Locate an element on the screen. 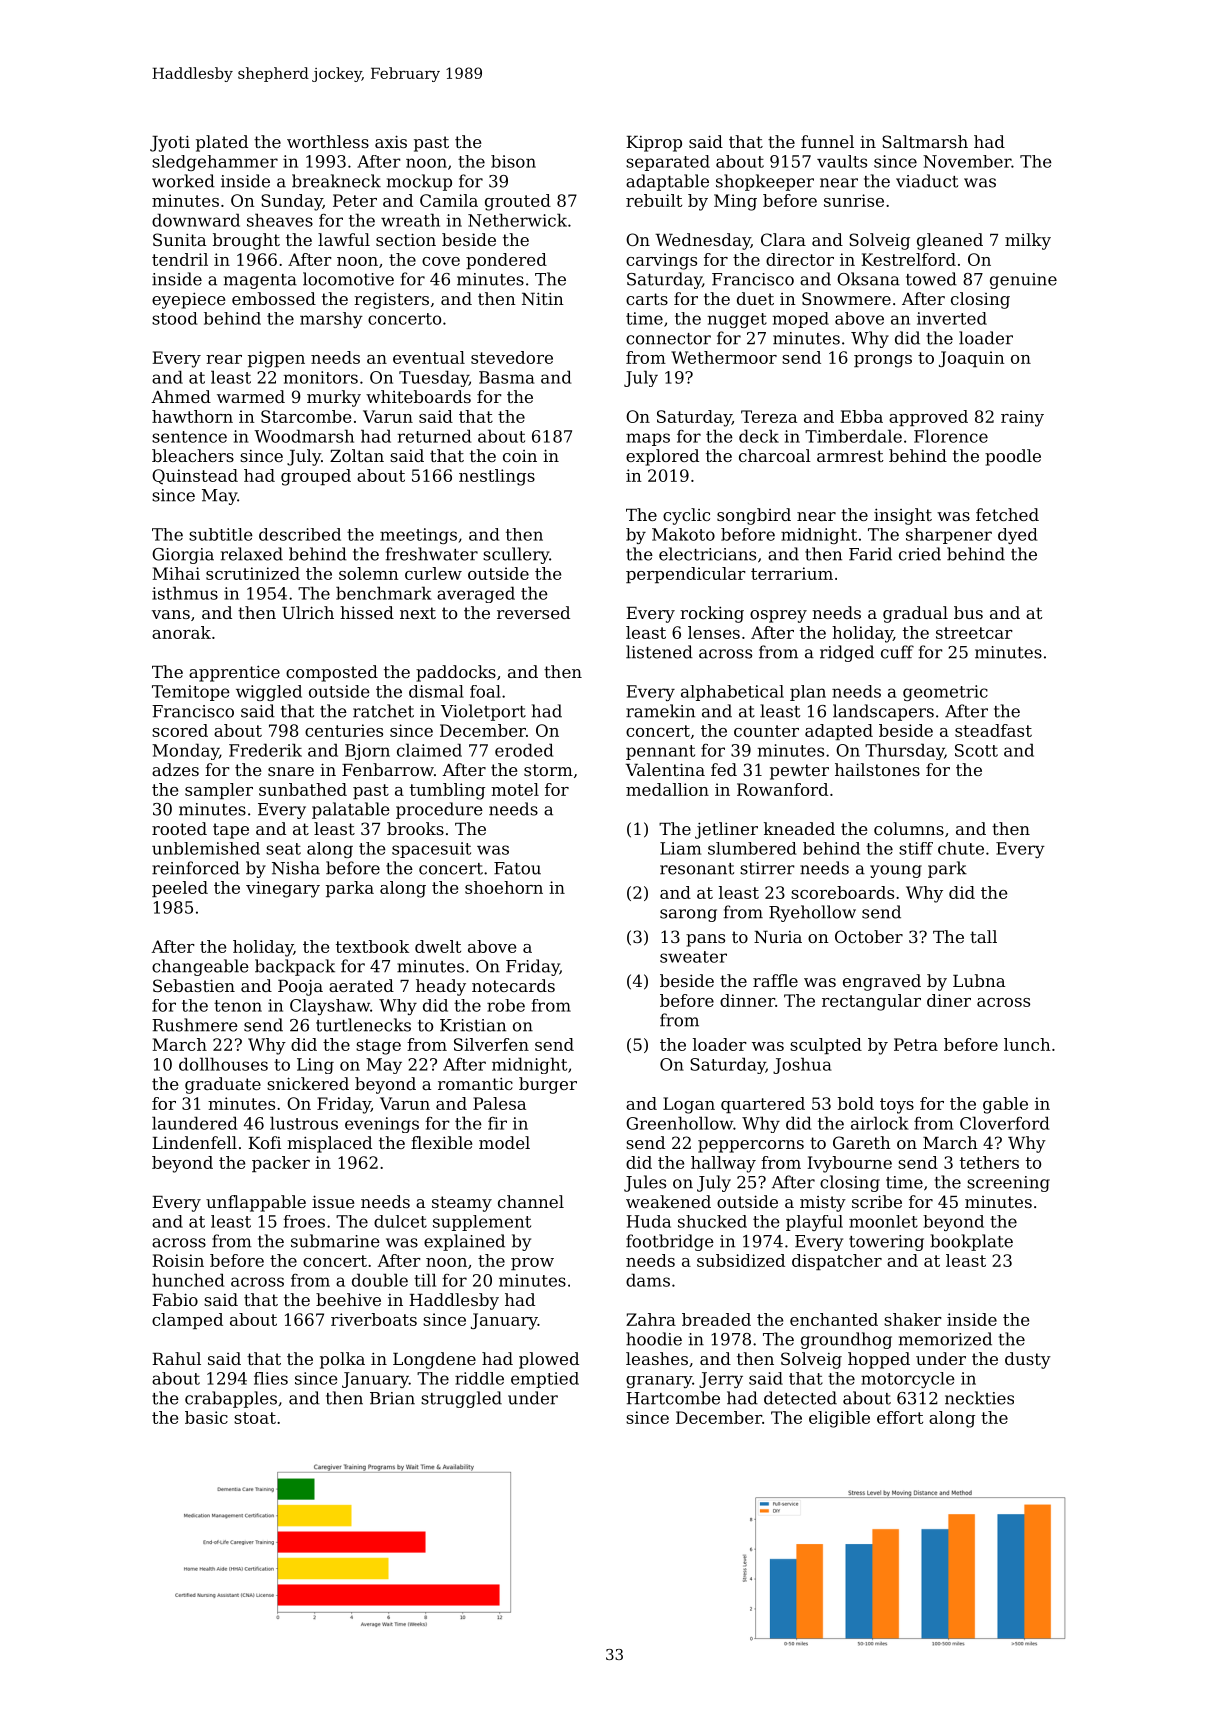  magenta is located at coordinates (260, 281).
